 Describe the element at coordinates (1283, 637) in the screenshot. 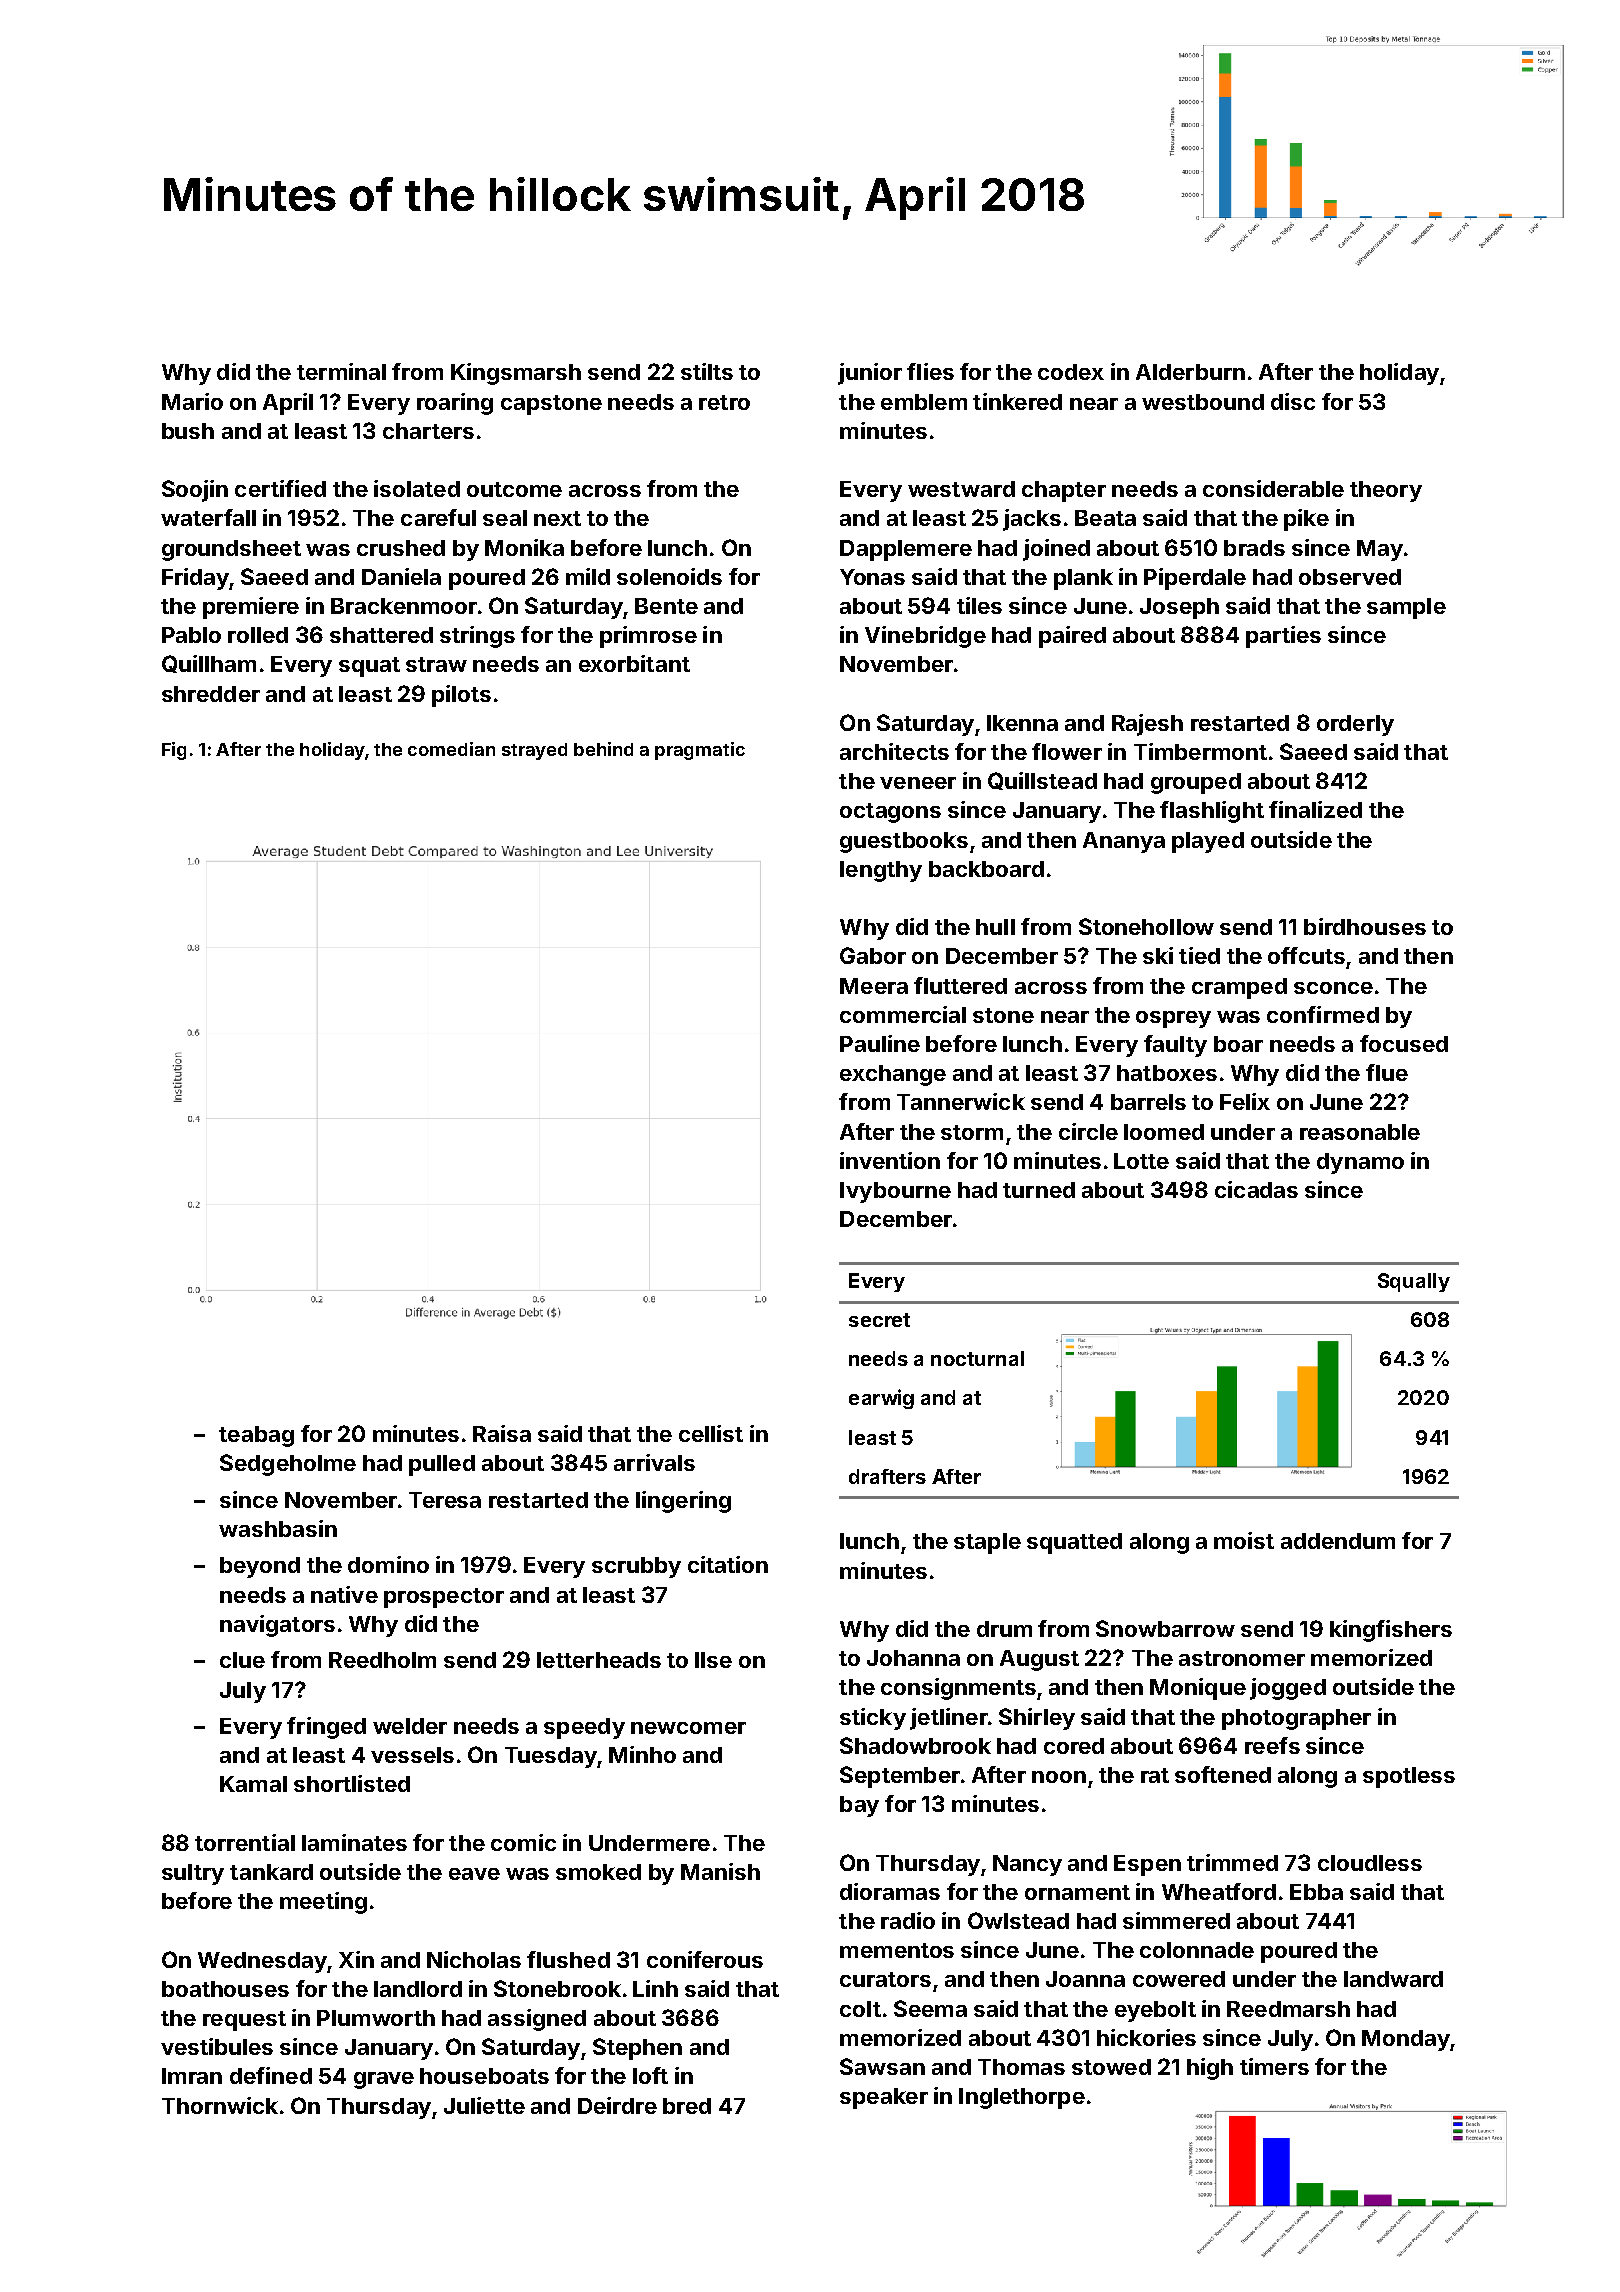

I see `parties` at that location.
